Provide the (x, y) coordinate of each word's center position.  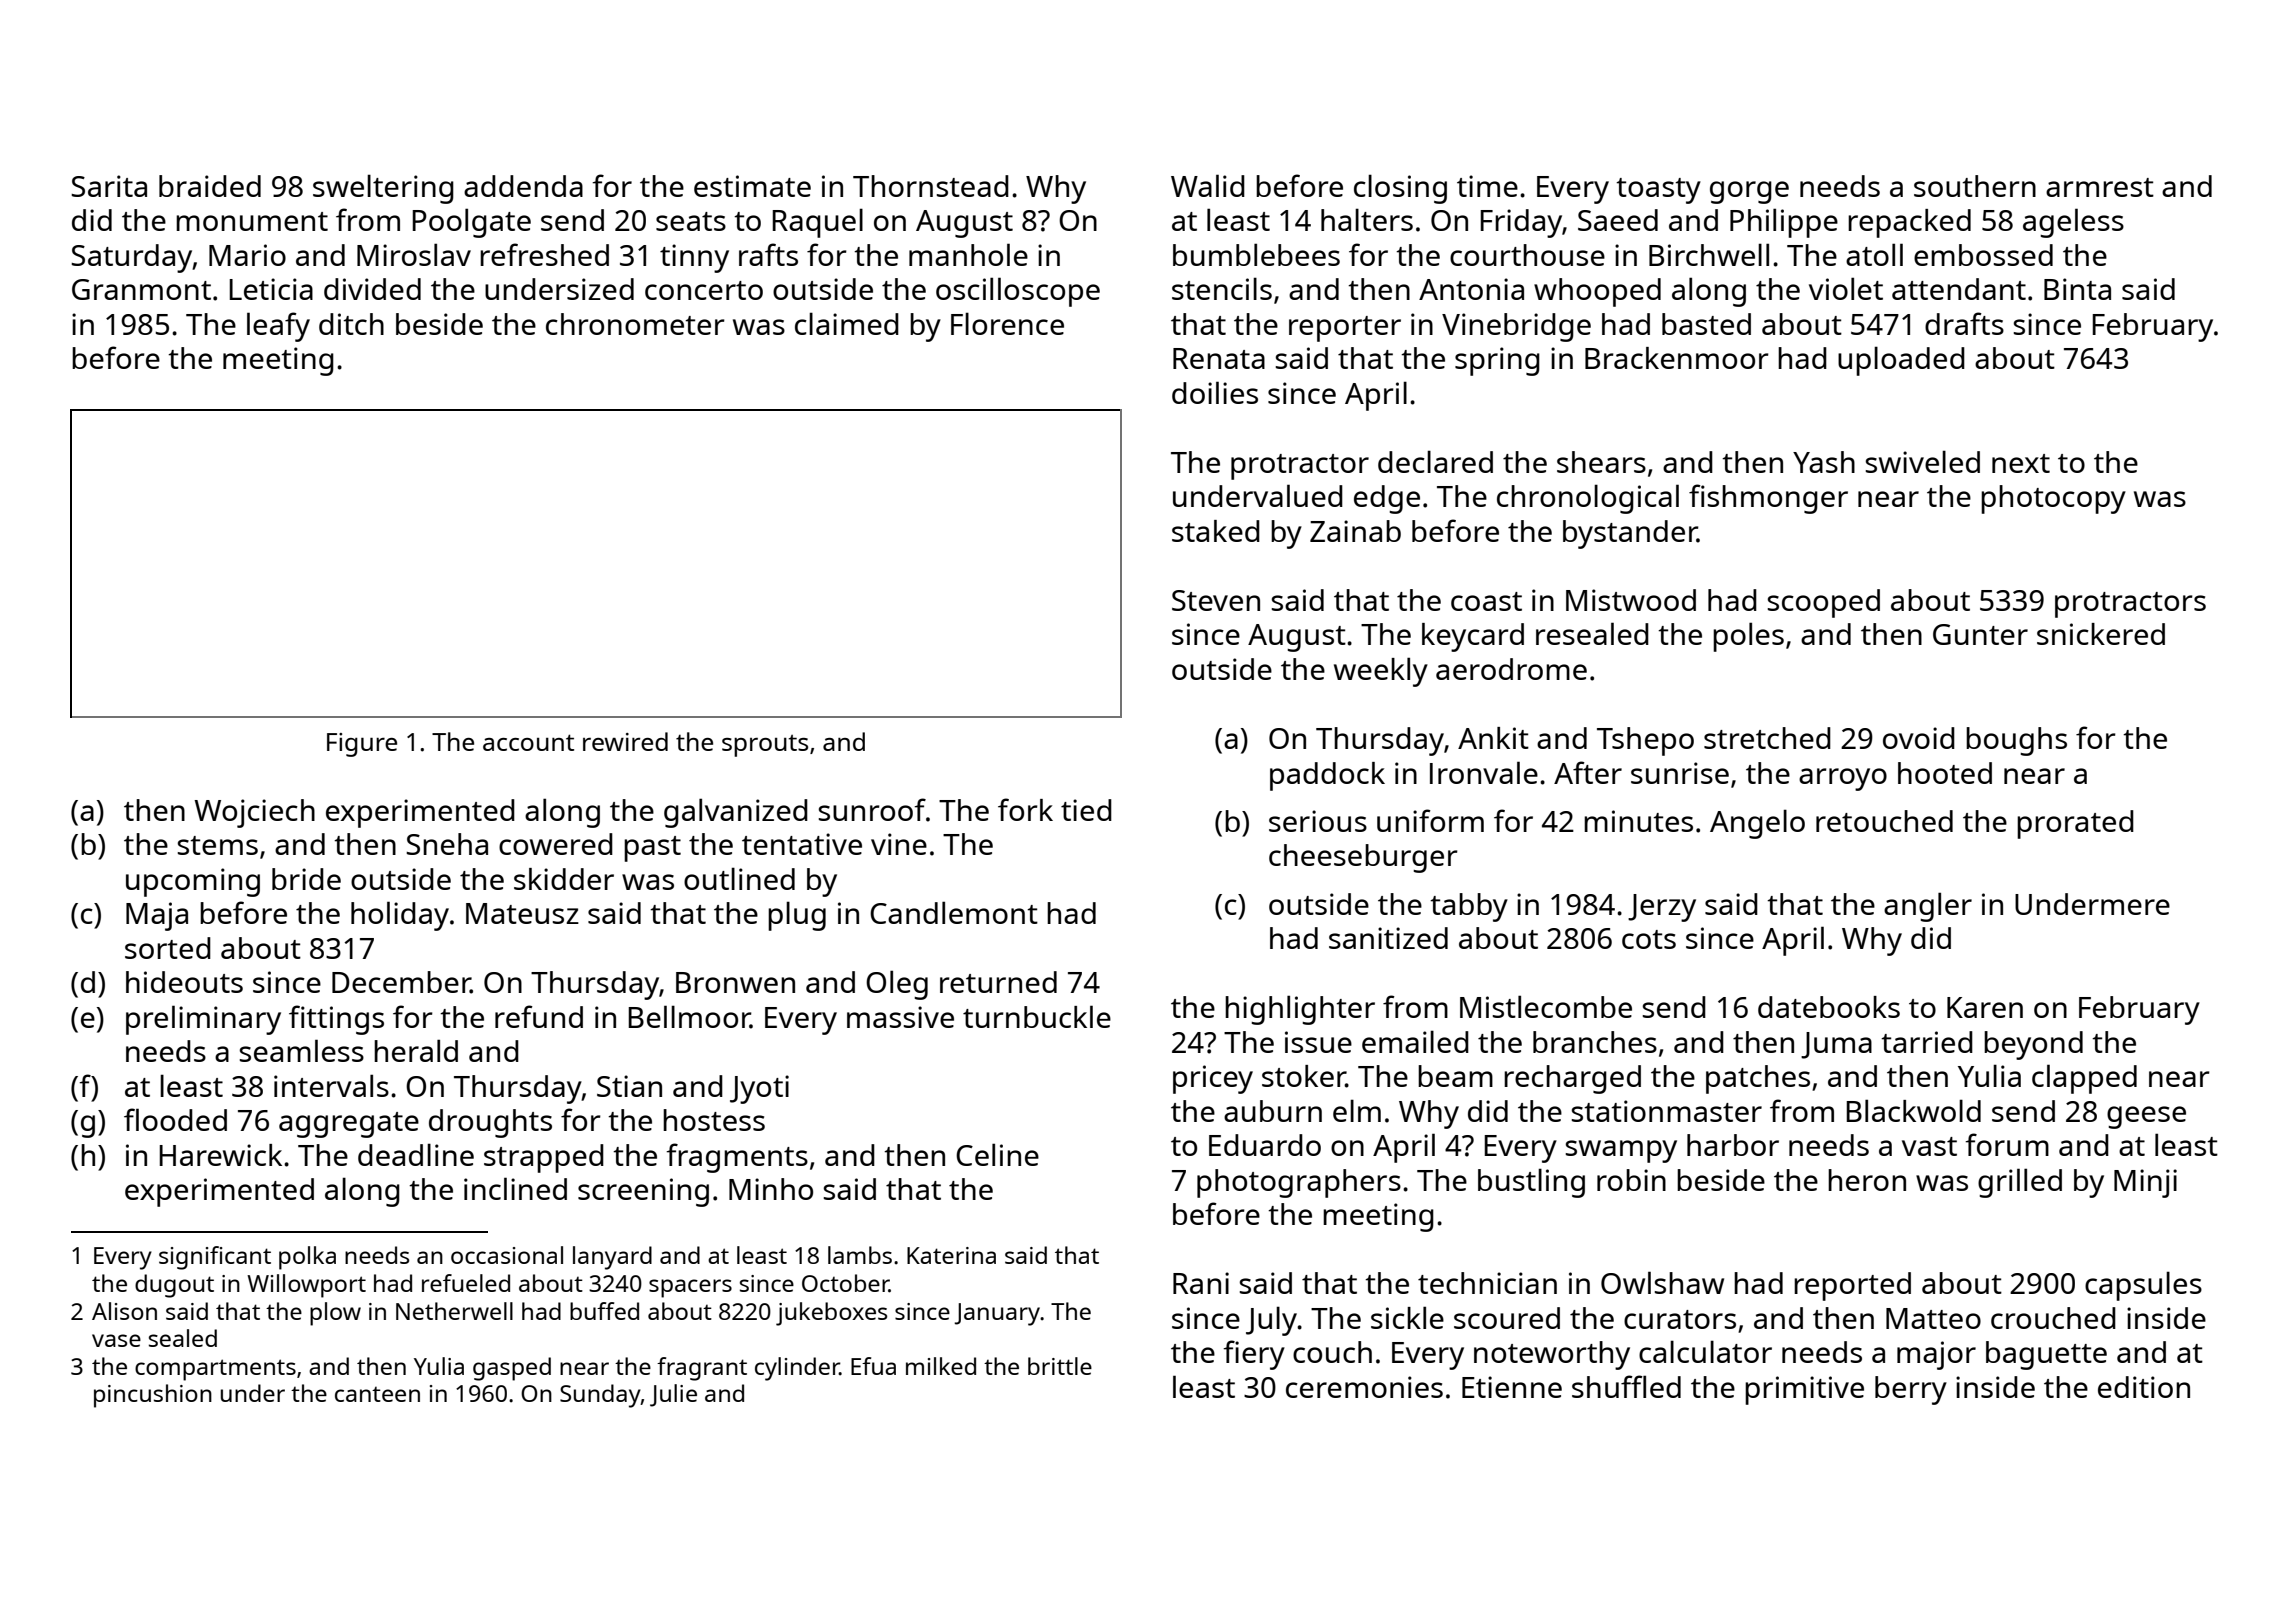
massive (900, 1017)
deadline (416, 1154)
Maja (157, 916)
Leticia (271, 289)
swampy (1621, 1151)
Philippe (1784, 223)
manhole (968, 254)
